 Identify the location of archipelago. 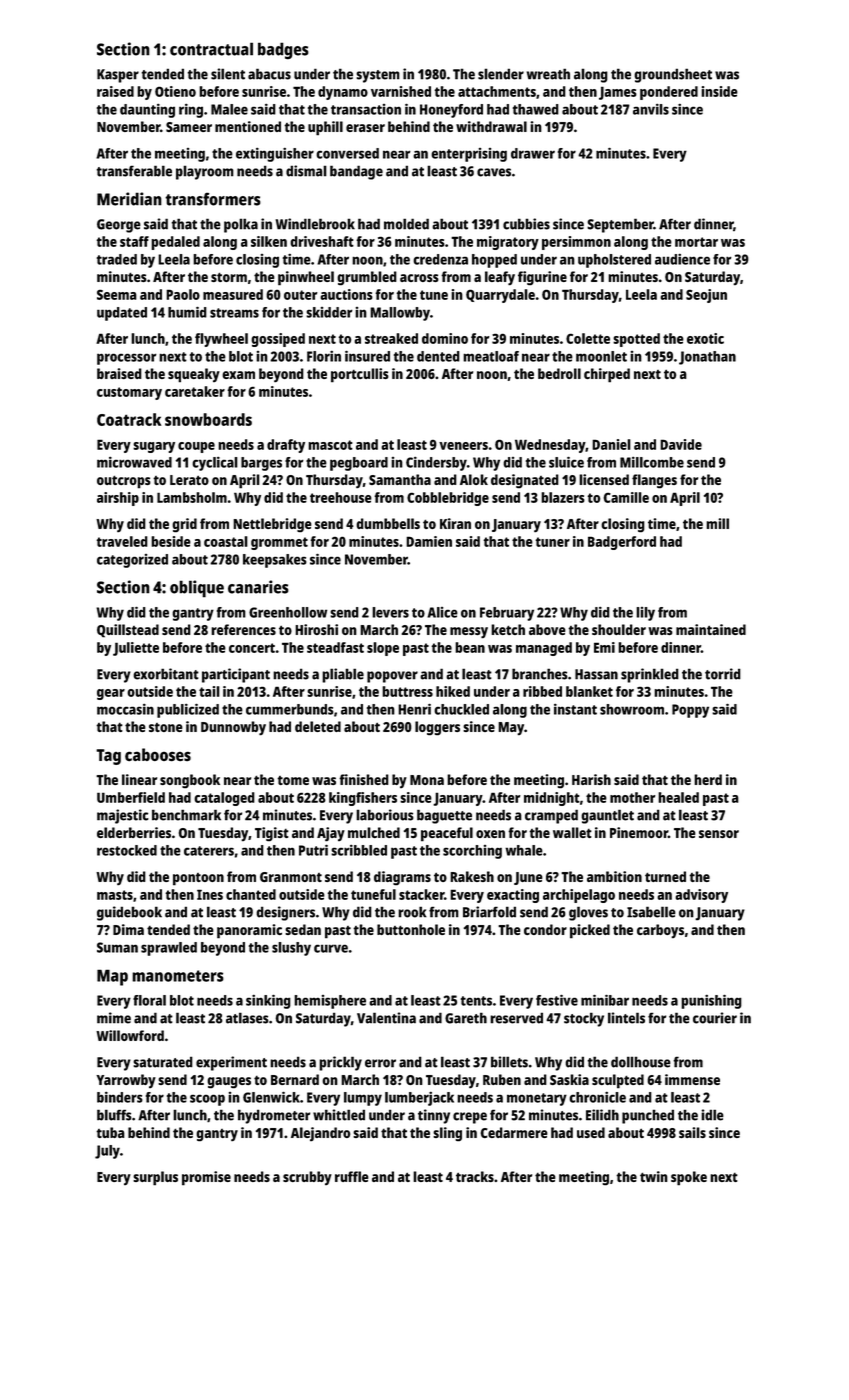
(579, 896).
